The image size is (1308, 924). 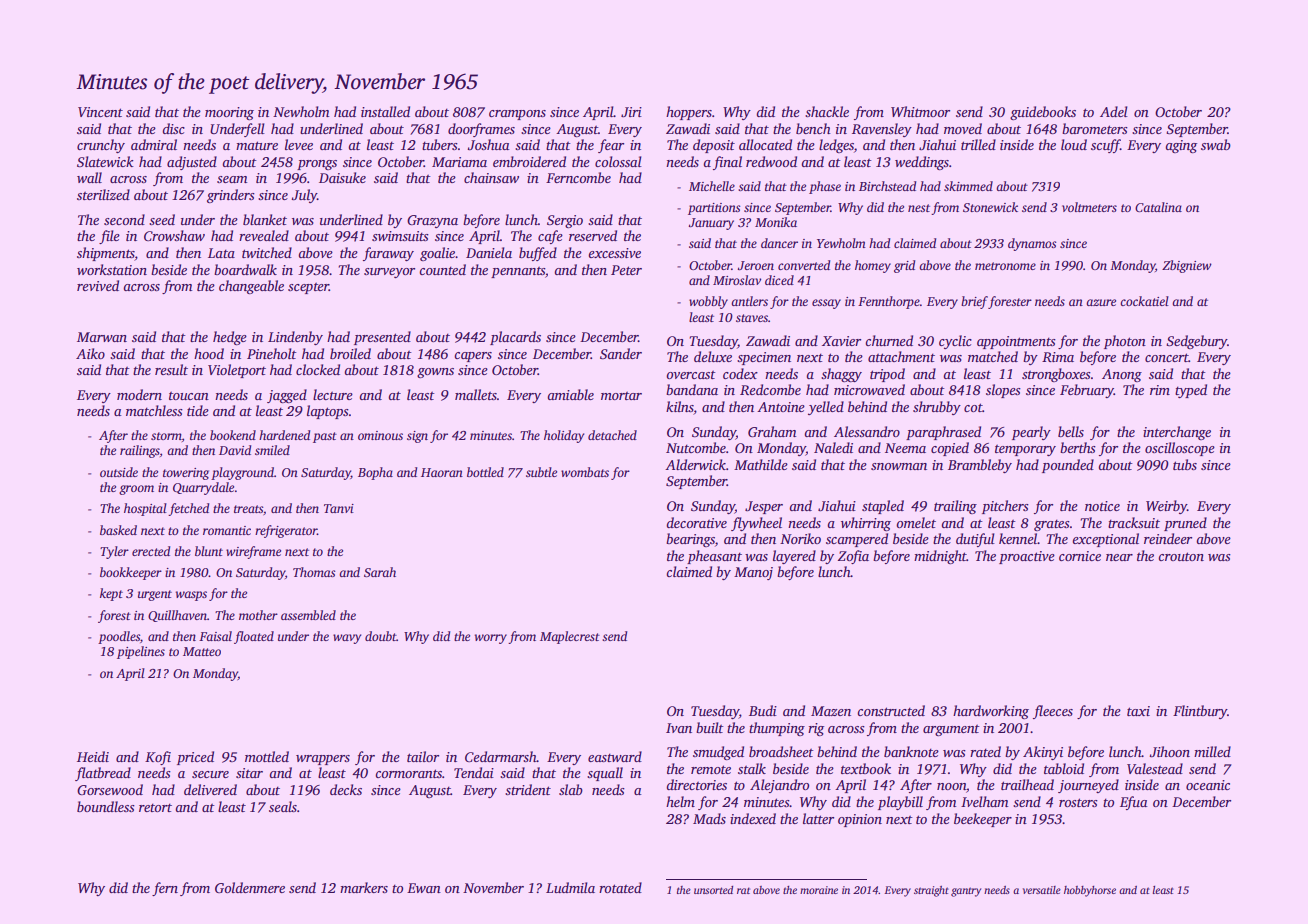 I want to click on workstation, so click(x=112, y=269).
